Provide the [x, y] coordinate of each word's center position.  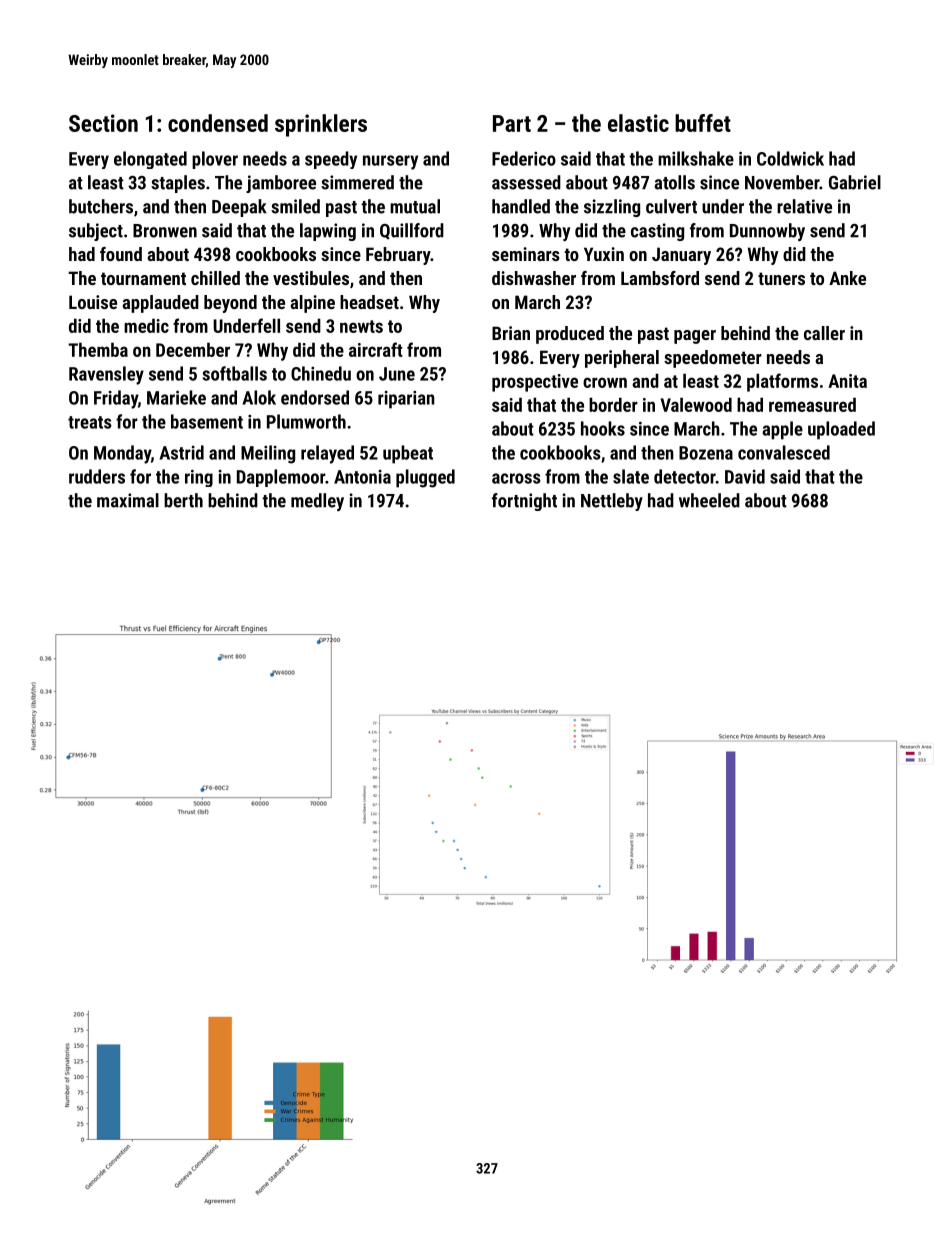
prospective [535, 383]
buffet [703, 123]
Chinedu [321, 373]
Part [512, 123]
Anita [847, 381]
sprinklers [321, 125]
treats [90, 422]
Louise [93, 302]
